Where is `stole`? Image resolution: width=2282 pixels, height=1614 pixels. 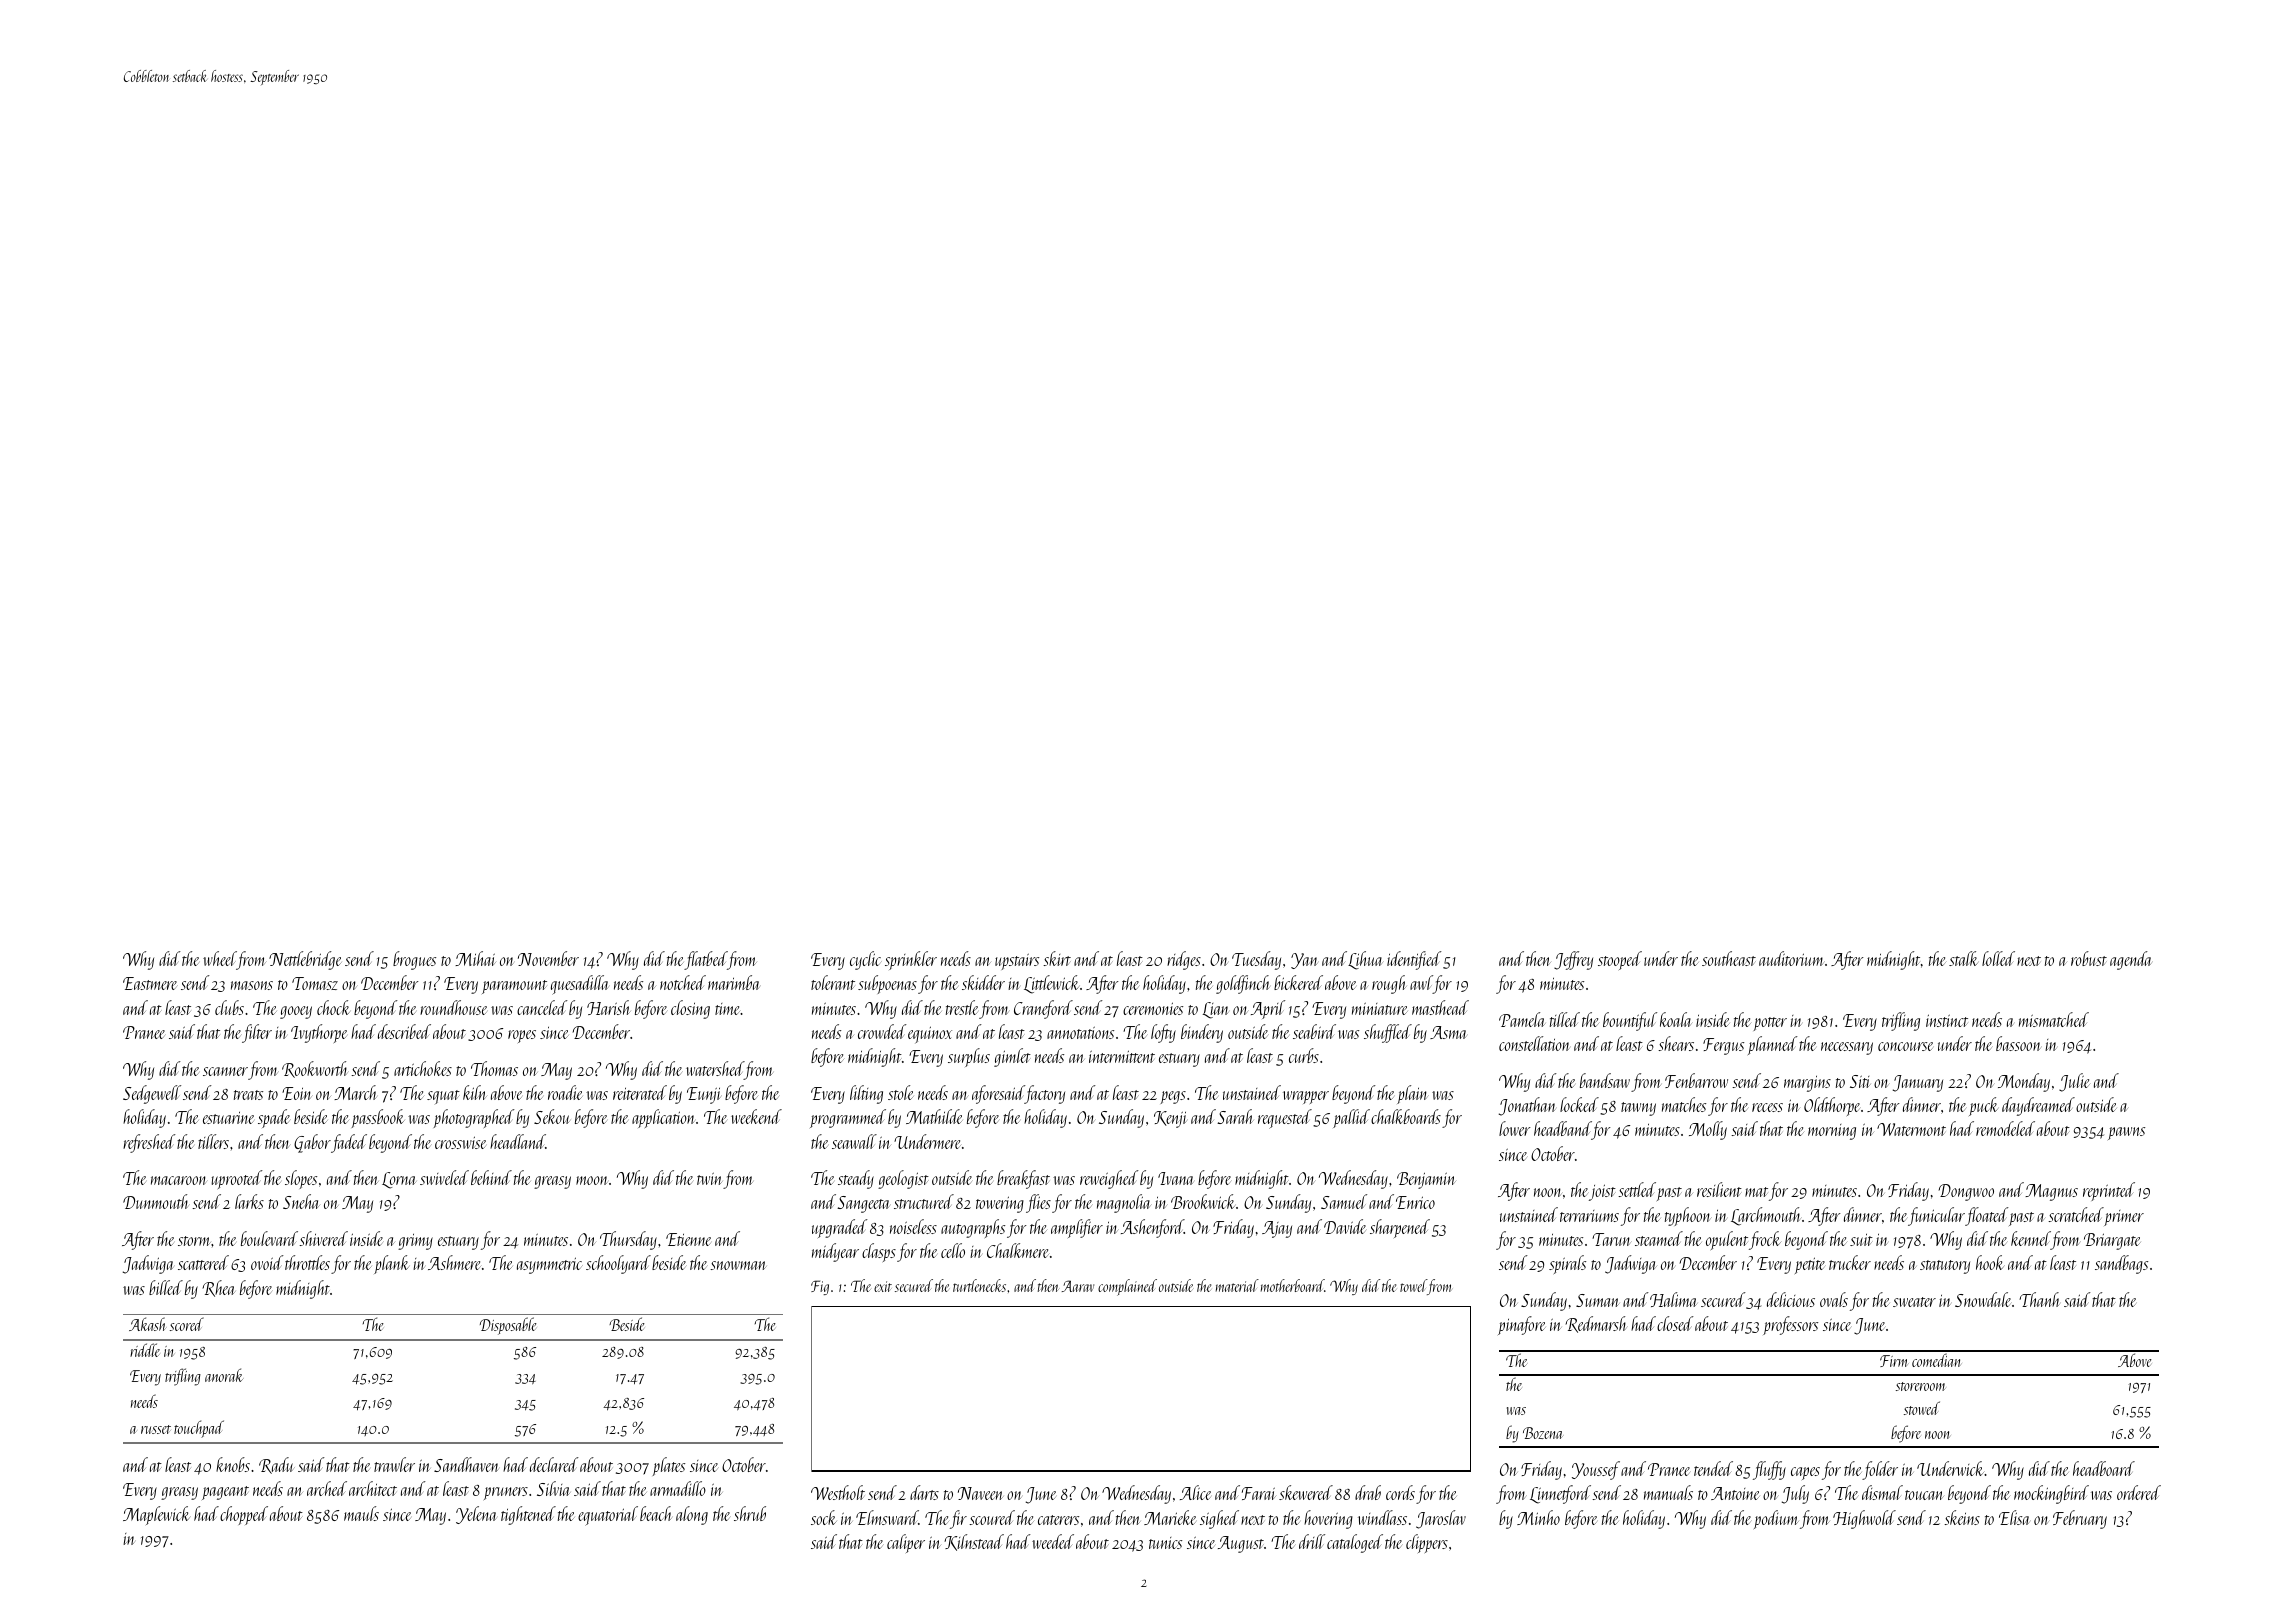
stole is located at coordinates (901, 1092).
